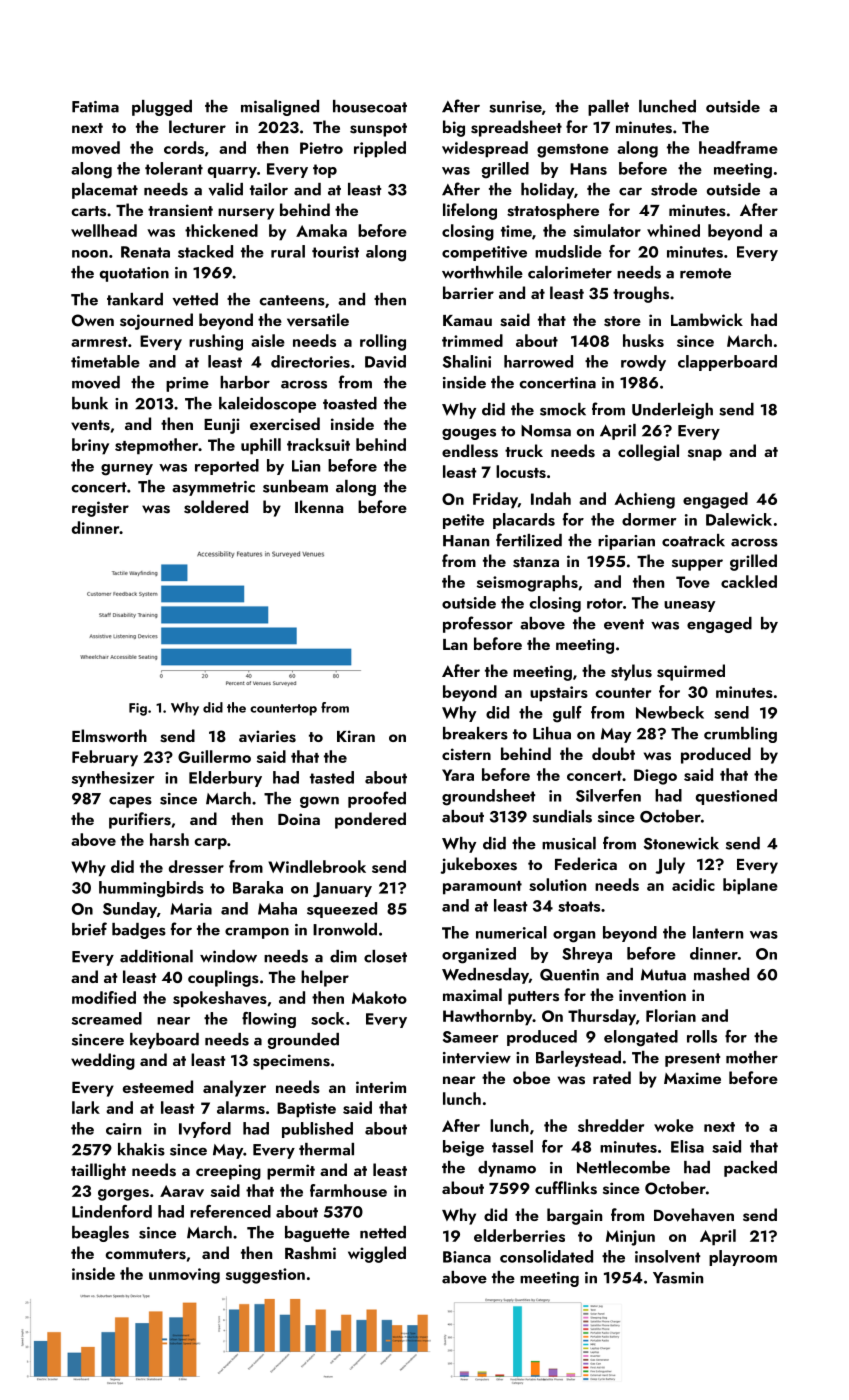  Describe the element at coordinates (608, 108) in the document. I see `pallet` at that location.
